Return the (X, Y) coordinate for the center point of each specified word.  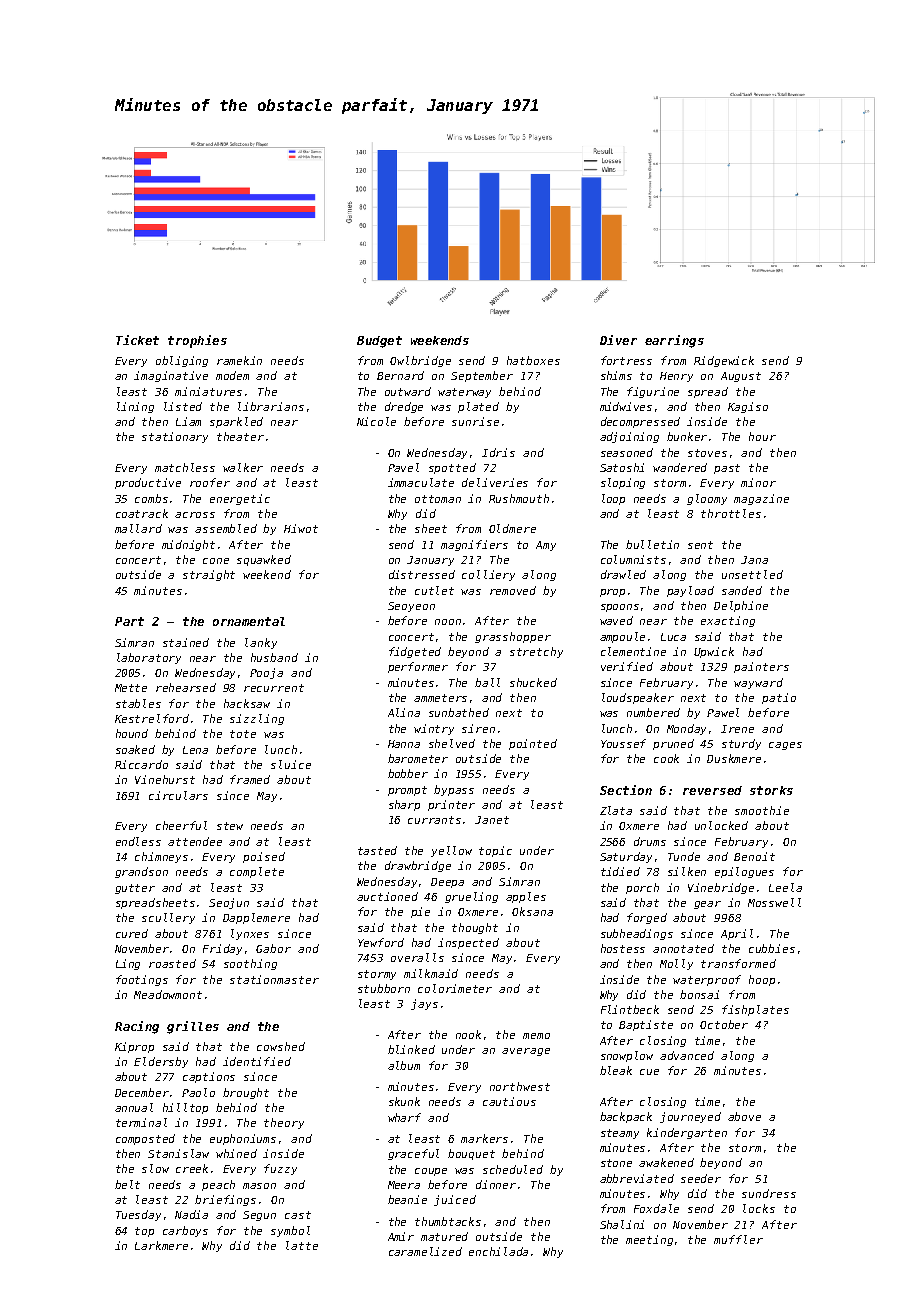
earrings (674, 341)
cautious (509, 1101)
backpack (626, 1117)
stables (138, 703)
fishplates (755, 1010)
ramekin (239, 360)
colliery (488, 575)
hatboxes (533, 360)
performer (418, 667)
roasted (172, 963)
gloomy (707, 499)
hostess (623, 948)
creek (192, 1168)
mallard (138, 528)
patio (779, 698)
